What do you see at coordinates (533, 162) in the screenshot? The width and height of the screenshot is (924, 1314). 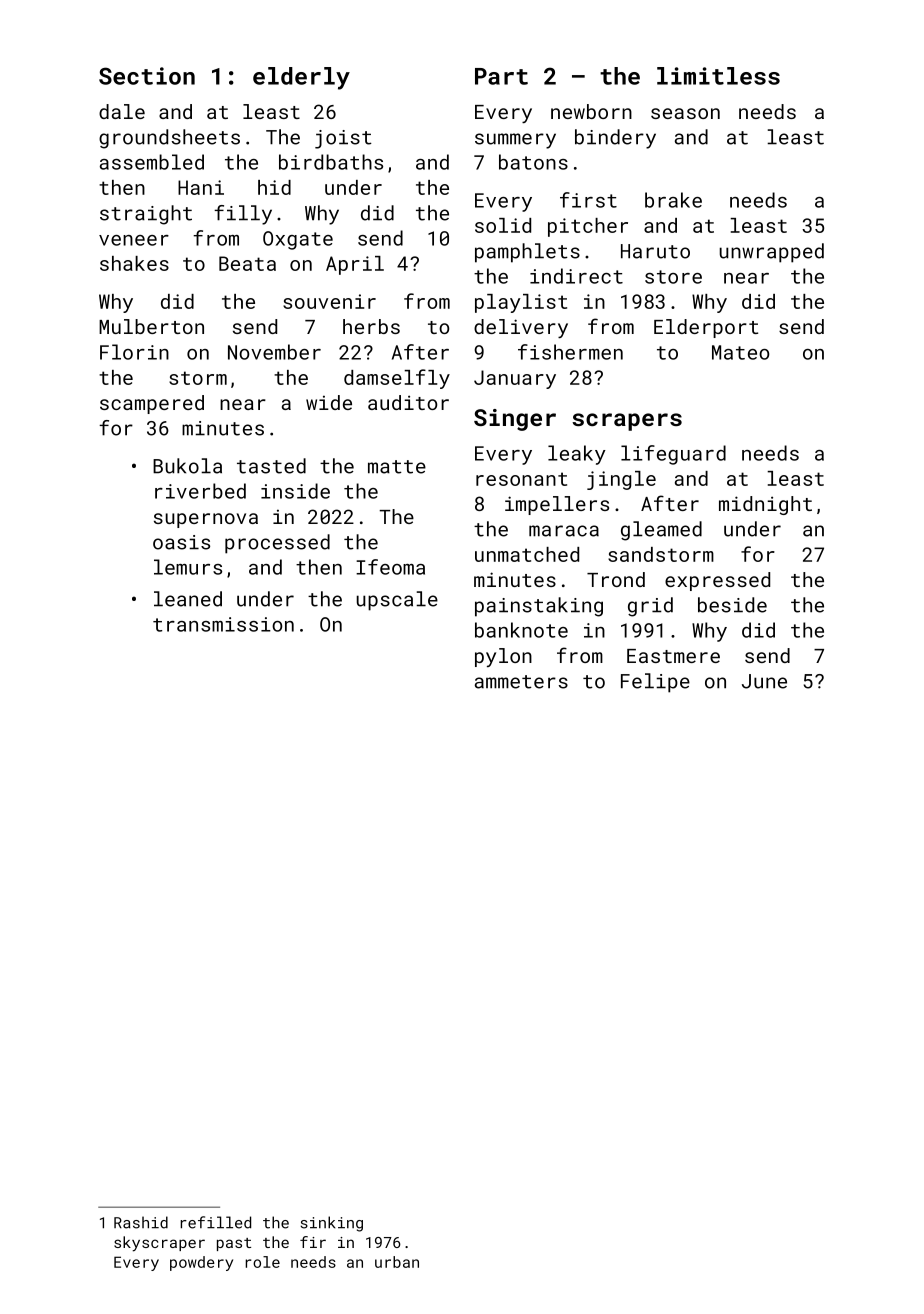 I see `batons` at bounding box center [533, 162].
